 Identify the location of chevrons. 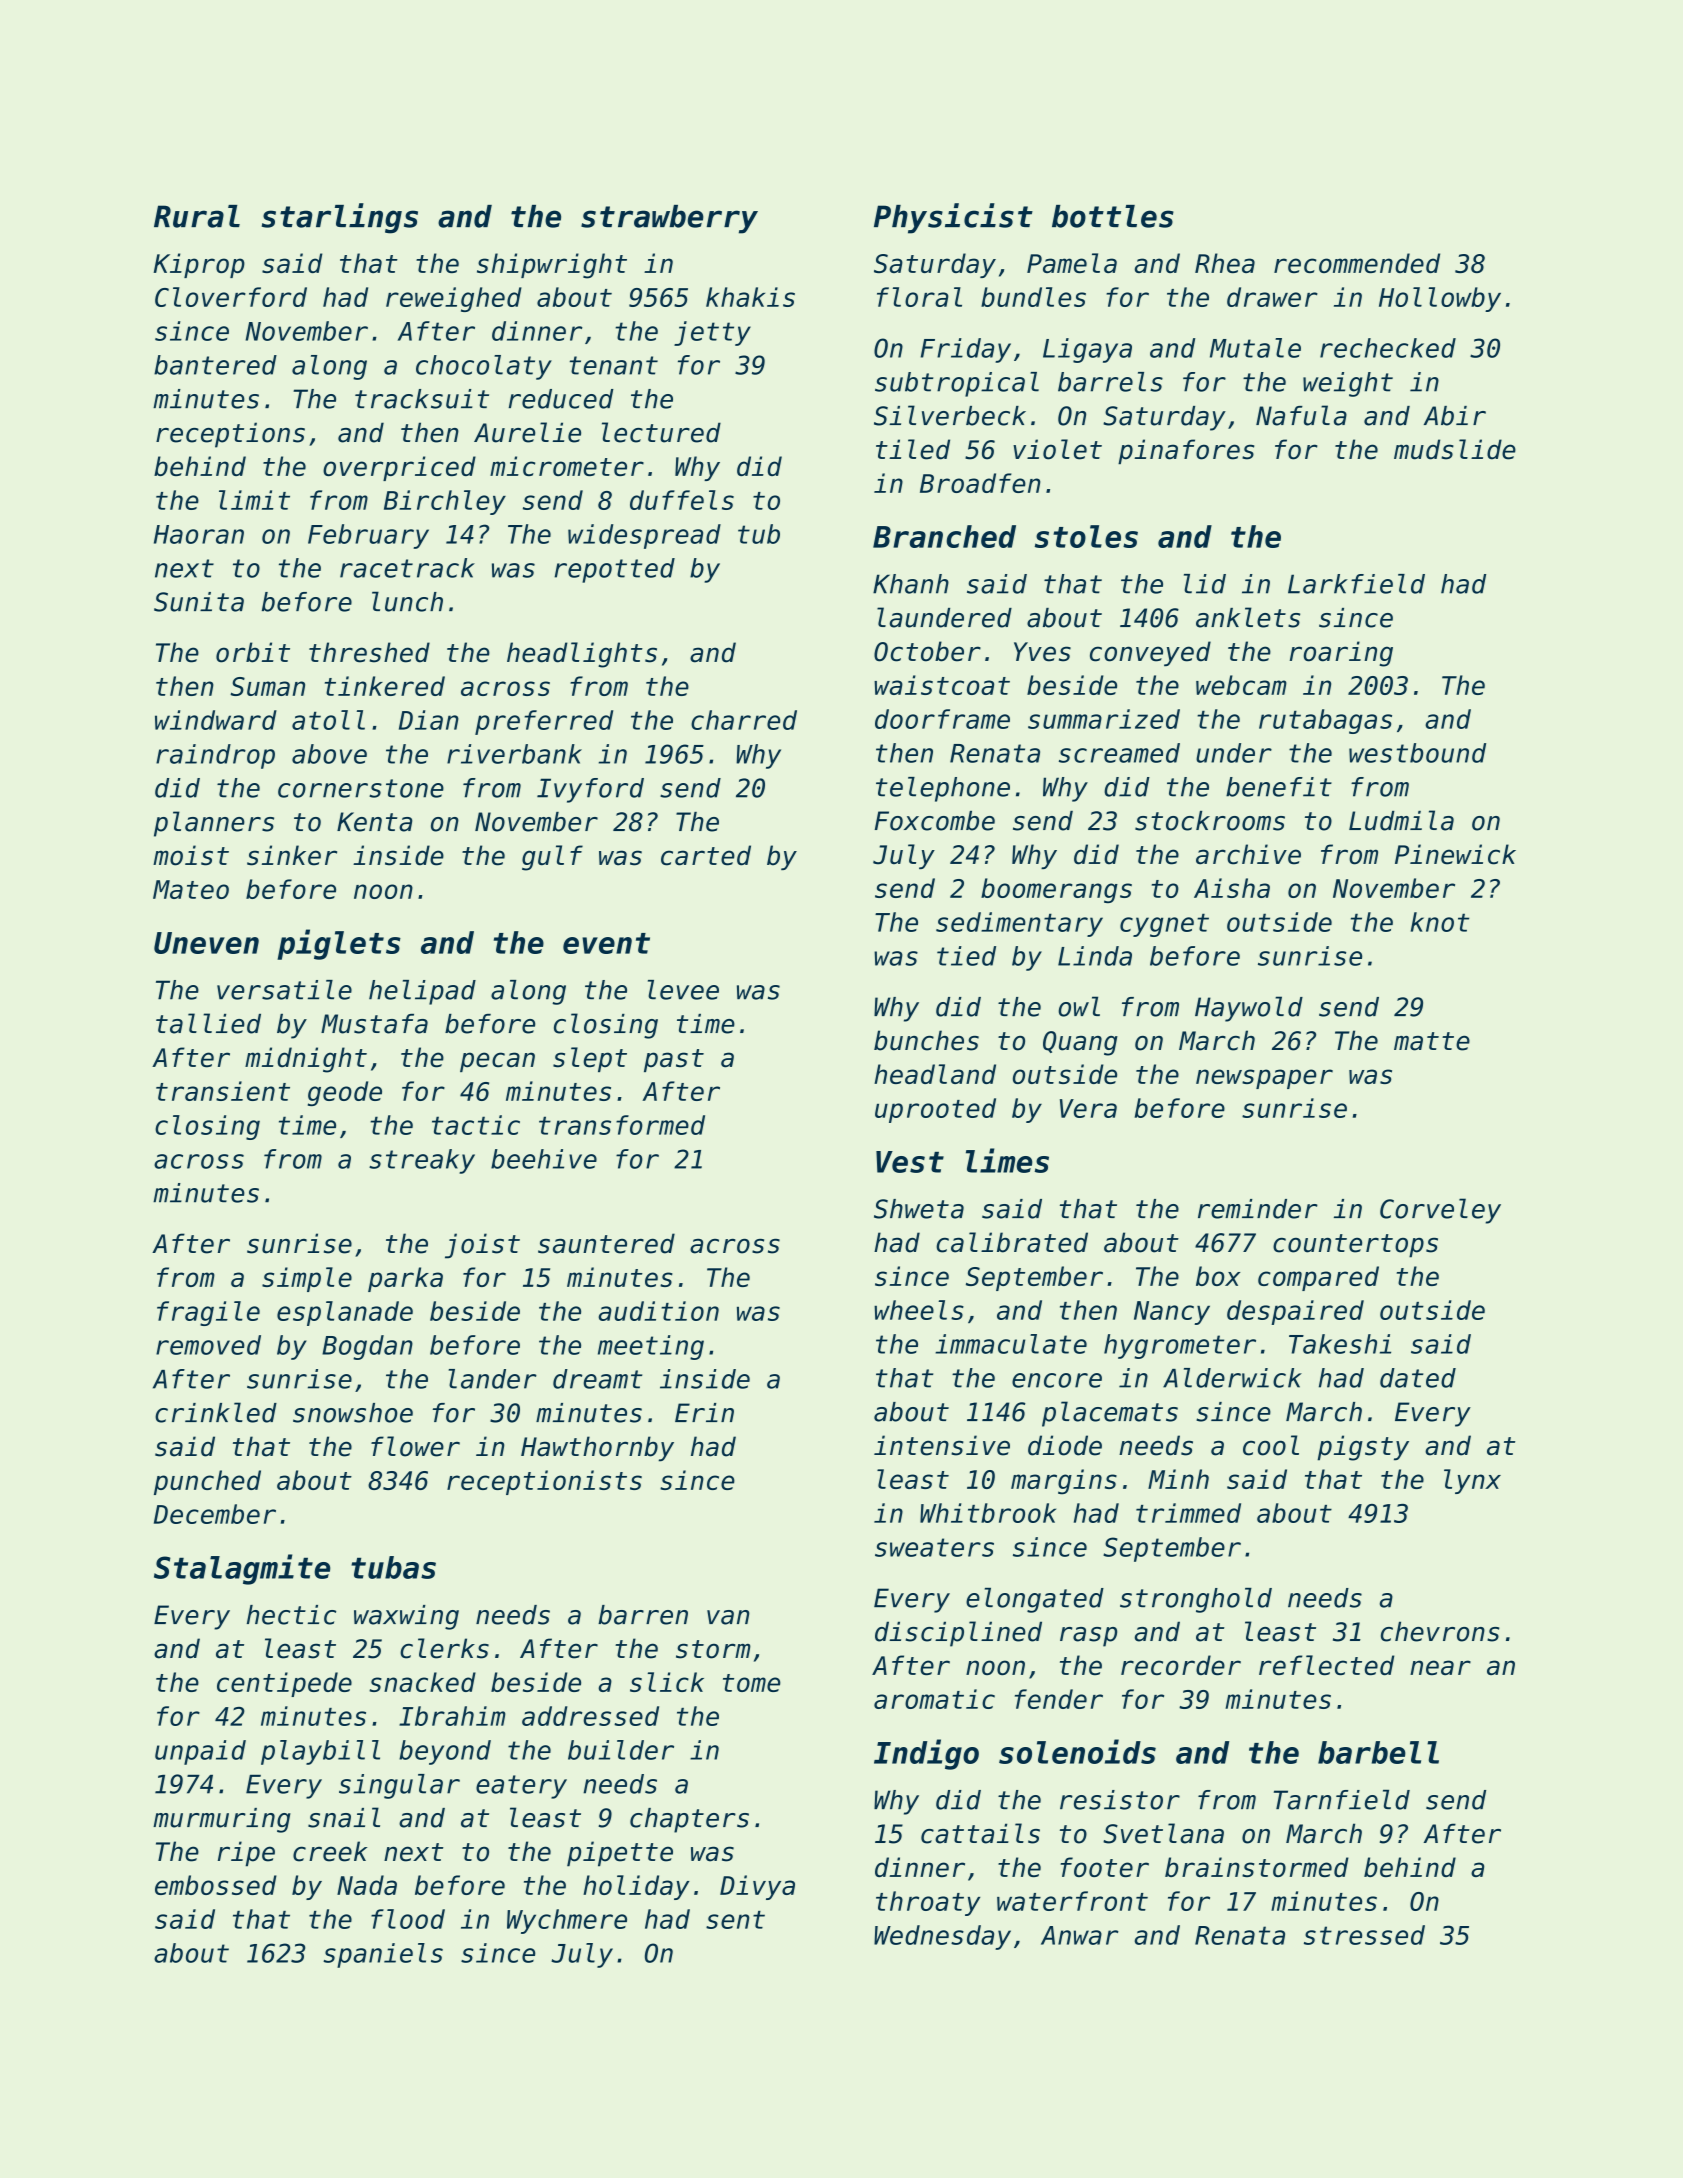
(1440, 1631).
